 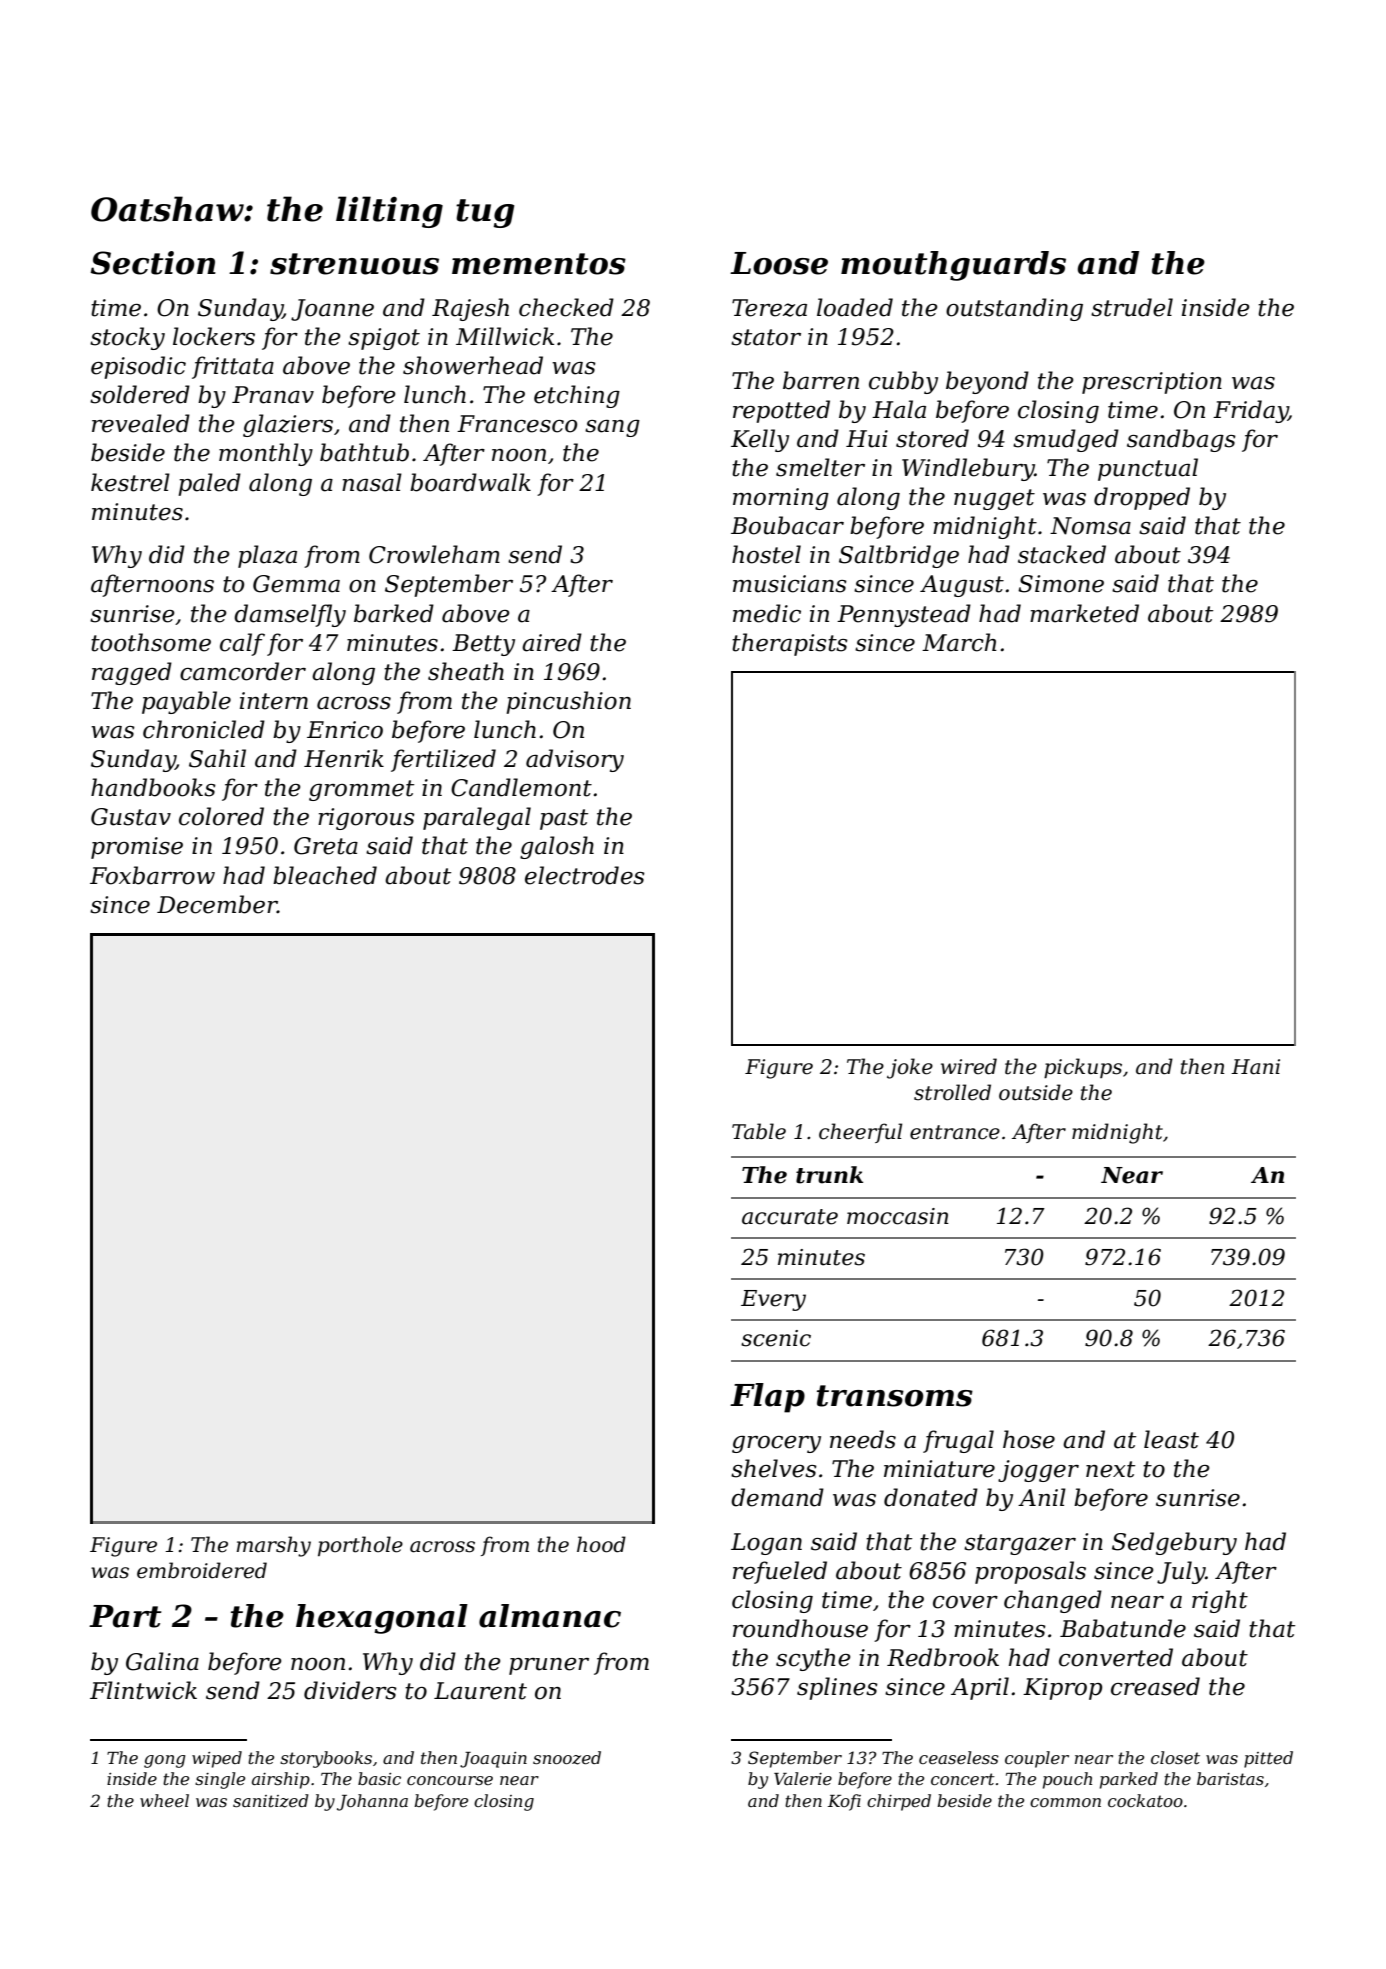 I want to click on Hani, so click(x=1255, y=1067).
